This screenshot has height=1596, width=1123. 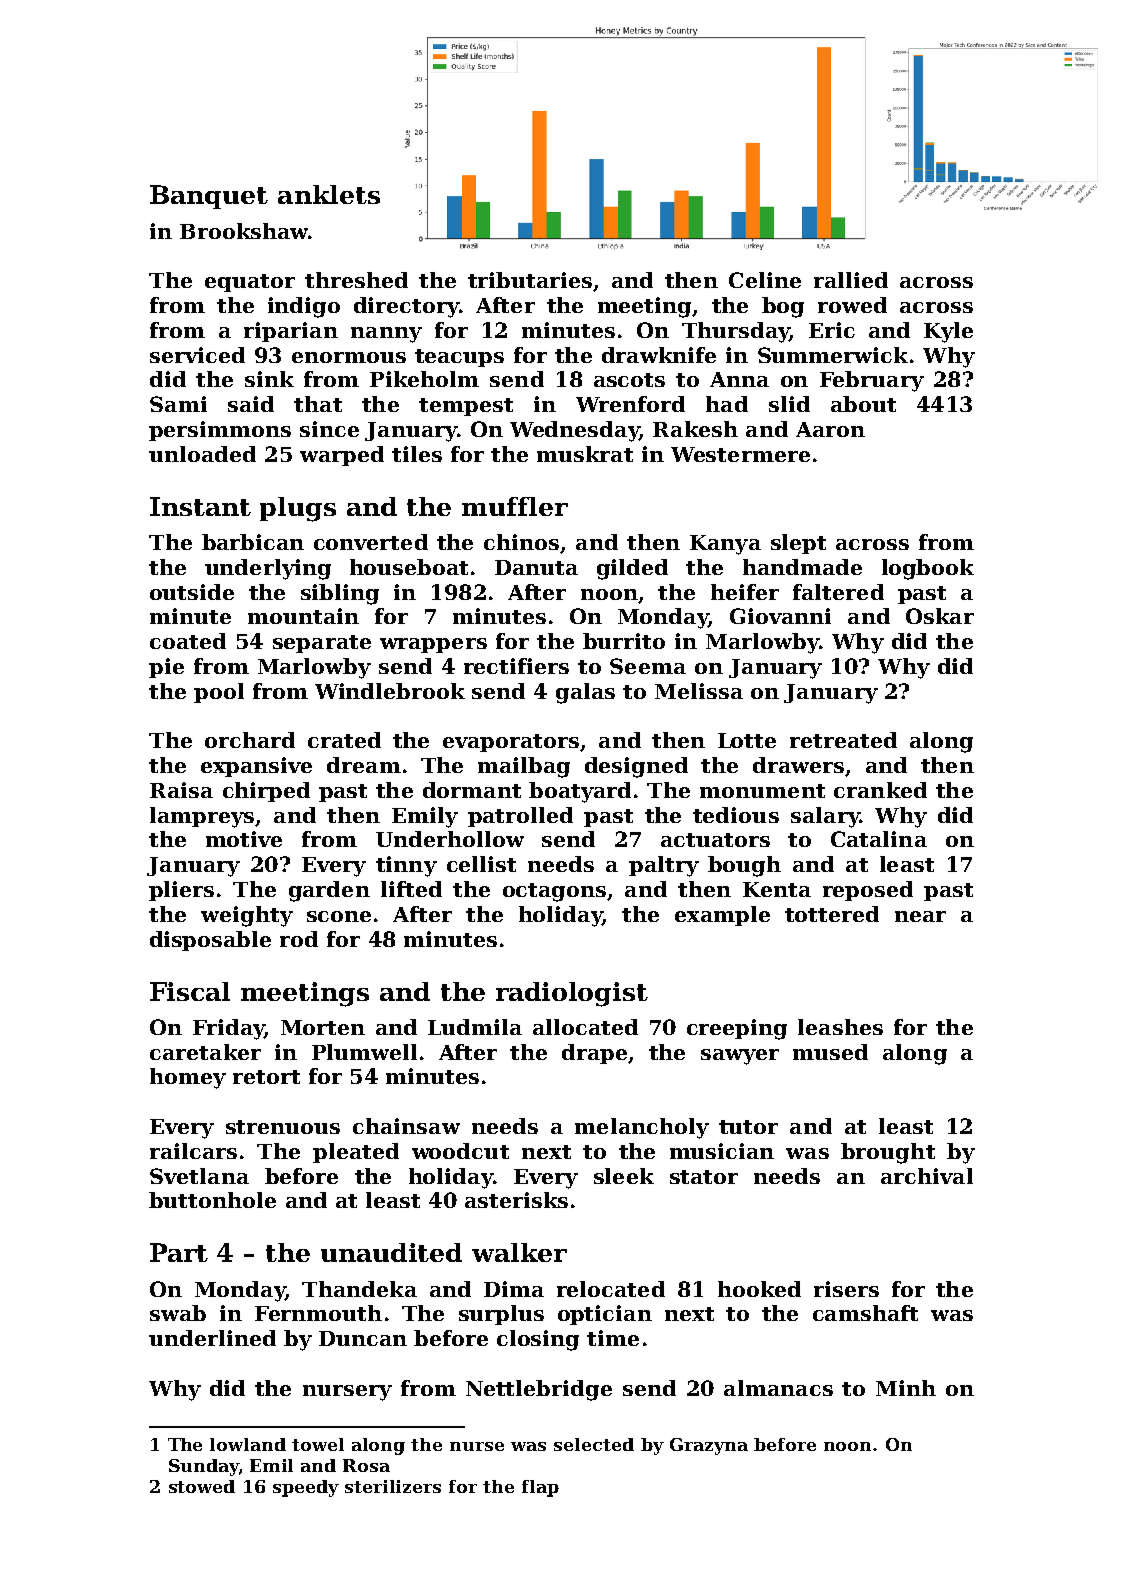 What do you see at coordinates (356, 1153) in the screenshot?
I see `pleated` at bounding box center [356, 1153].
